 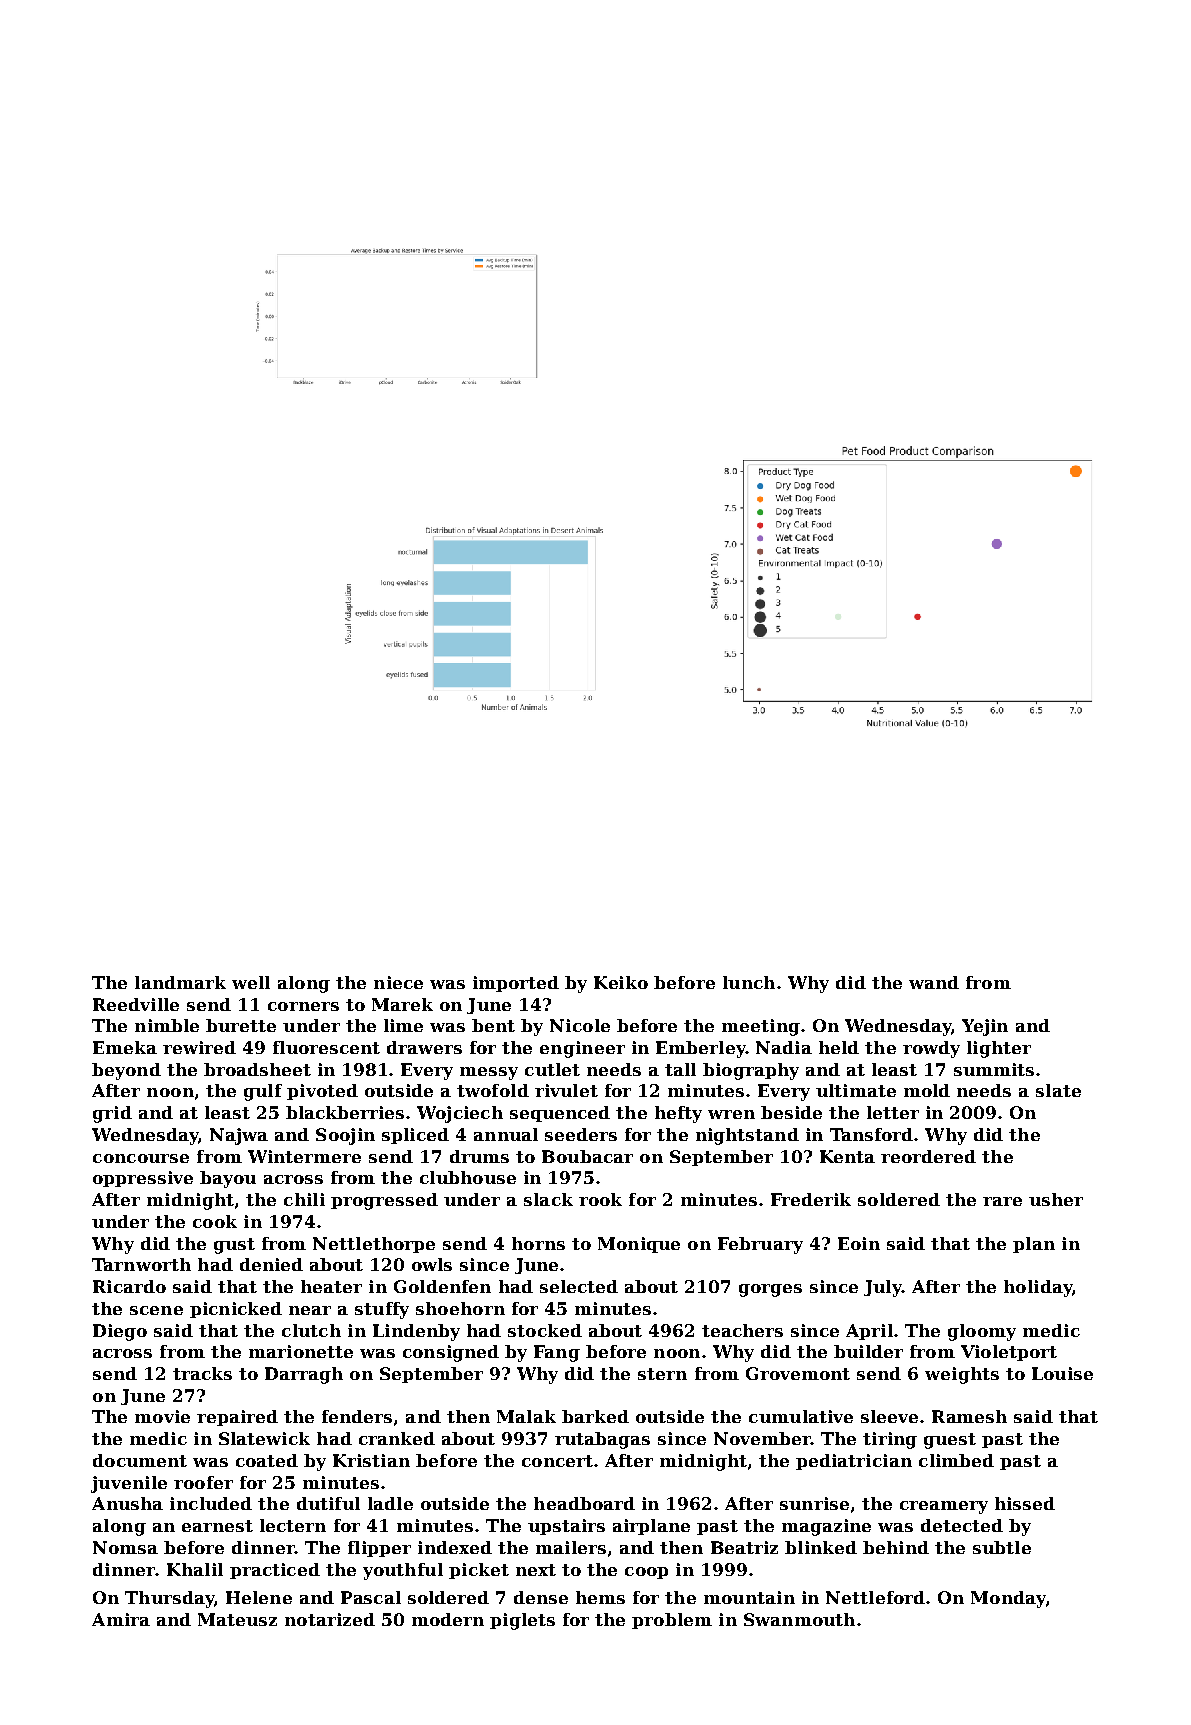 What do you see at coordinates (162, 1416) in the screenshot?
I see `movie` at bounding box center [162, 1416].
